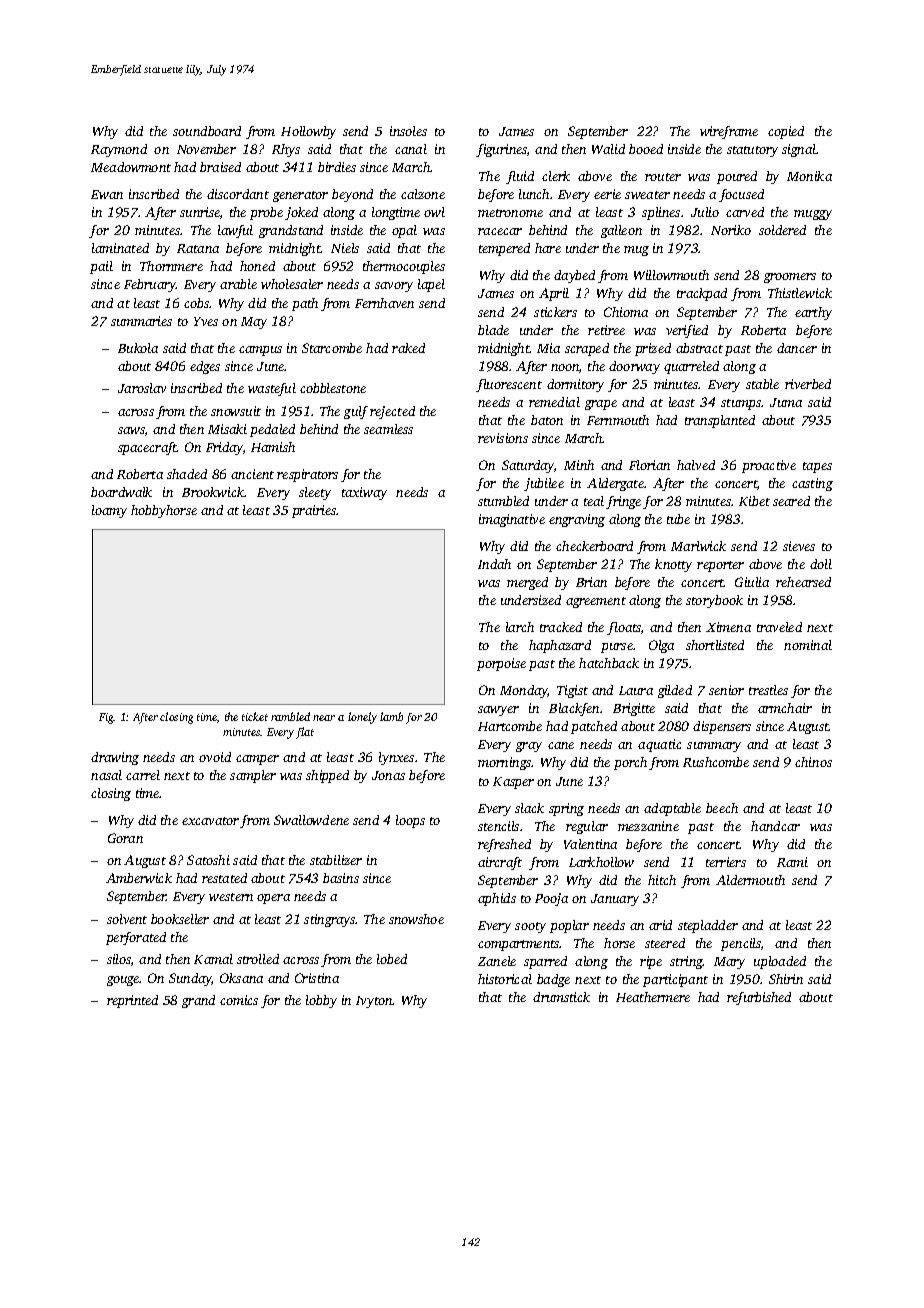 The width and height of the page is (924, 1308). Describe the element at coordinates (504, 249) in the page. I see `tempered` at that location.
